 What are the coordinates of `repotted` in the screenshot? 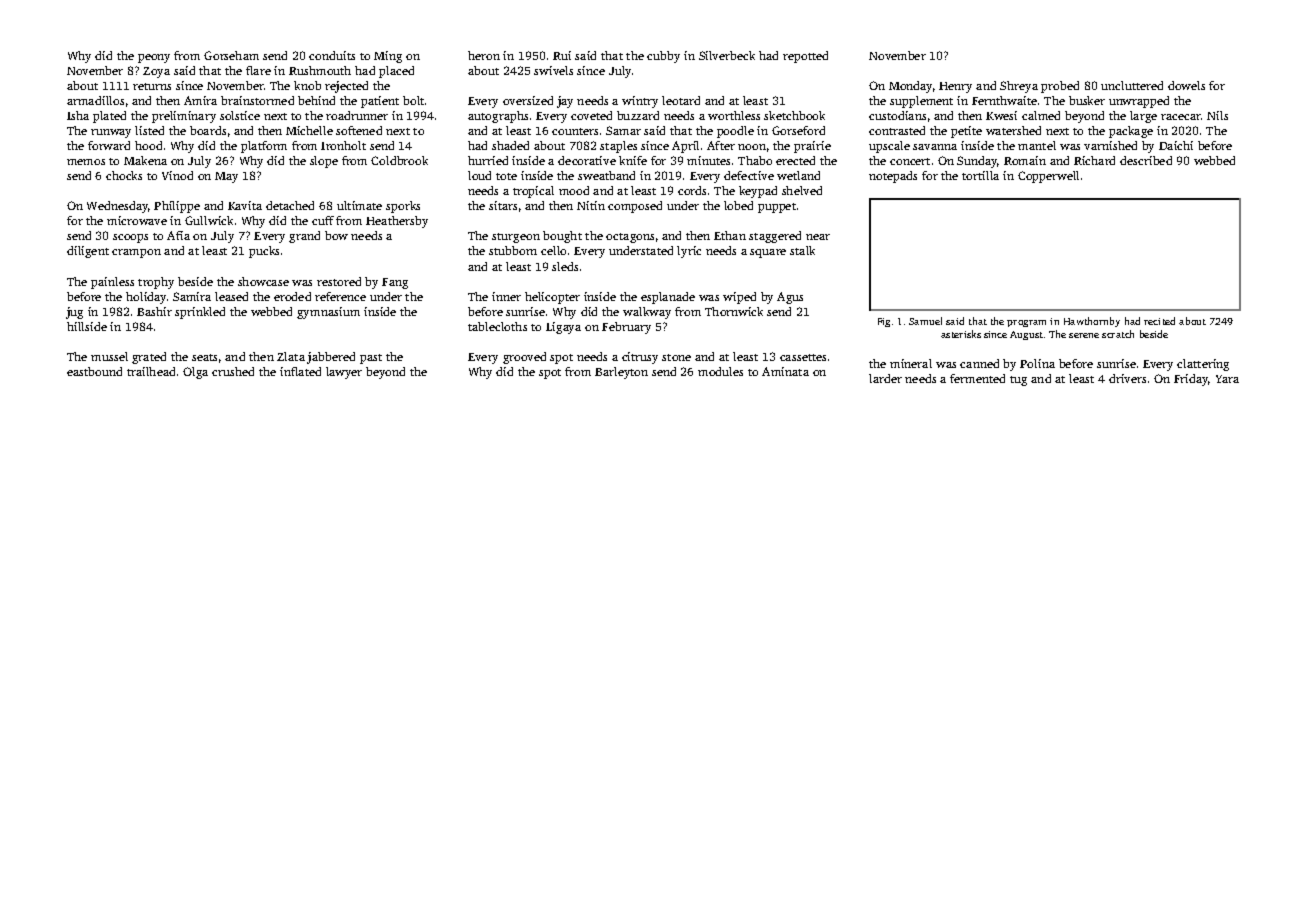 It's located at (805, 57).
